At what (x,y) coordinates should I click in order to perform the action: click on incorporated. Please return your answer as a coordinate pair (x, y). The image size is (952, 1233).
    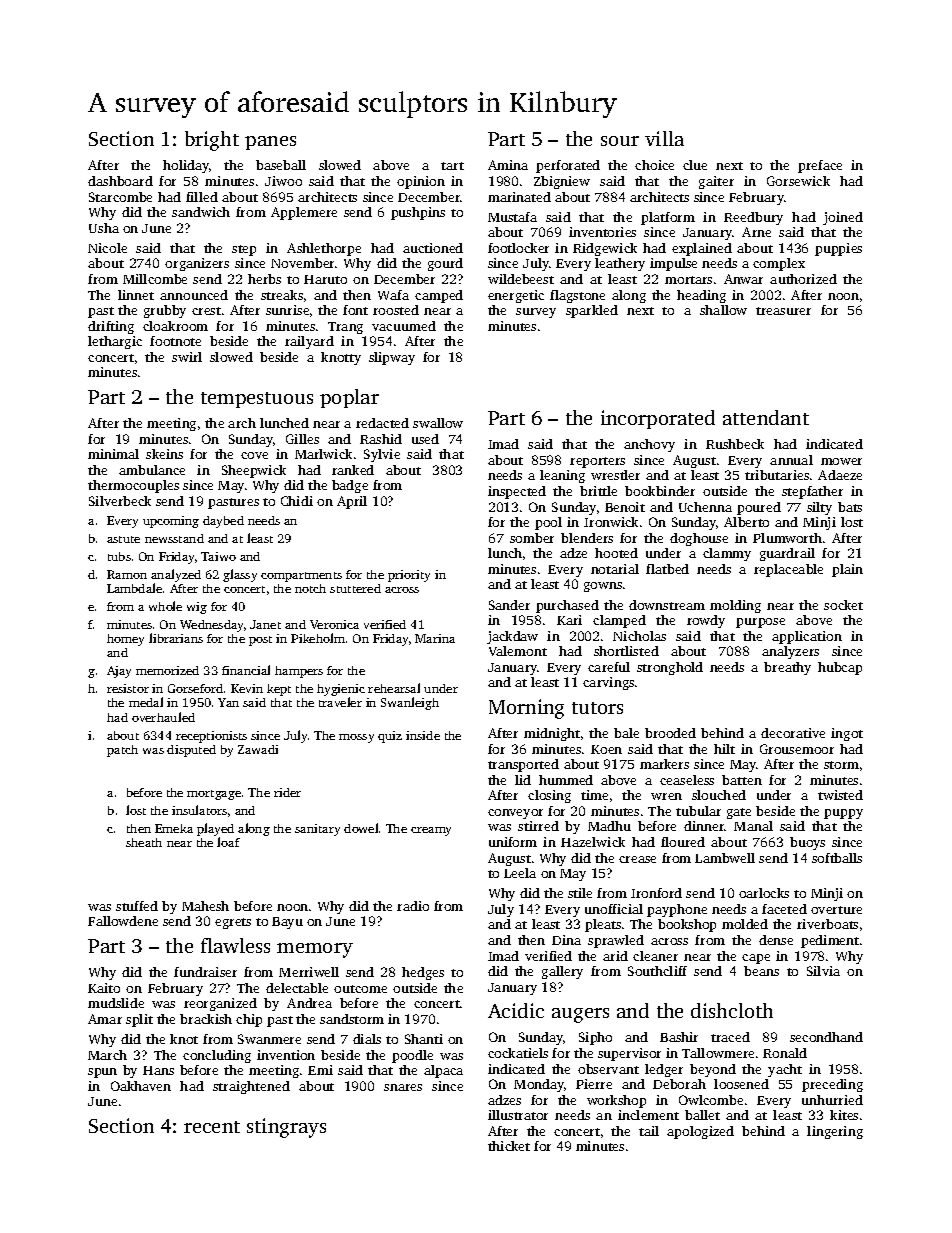
    Looking at the image, I should click on (658, 419).
